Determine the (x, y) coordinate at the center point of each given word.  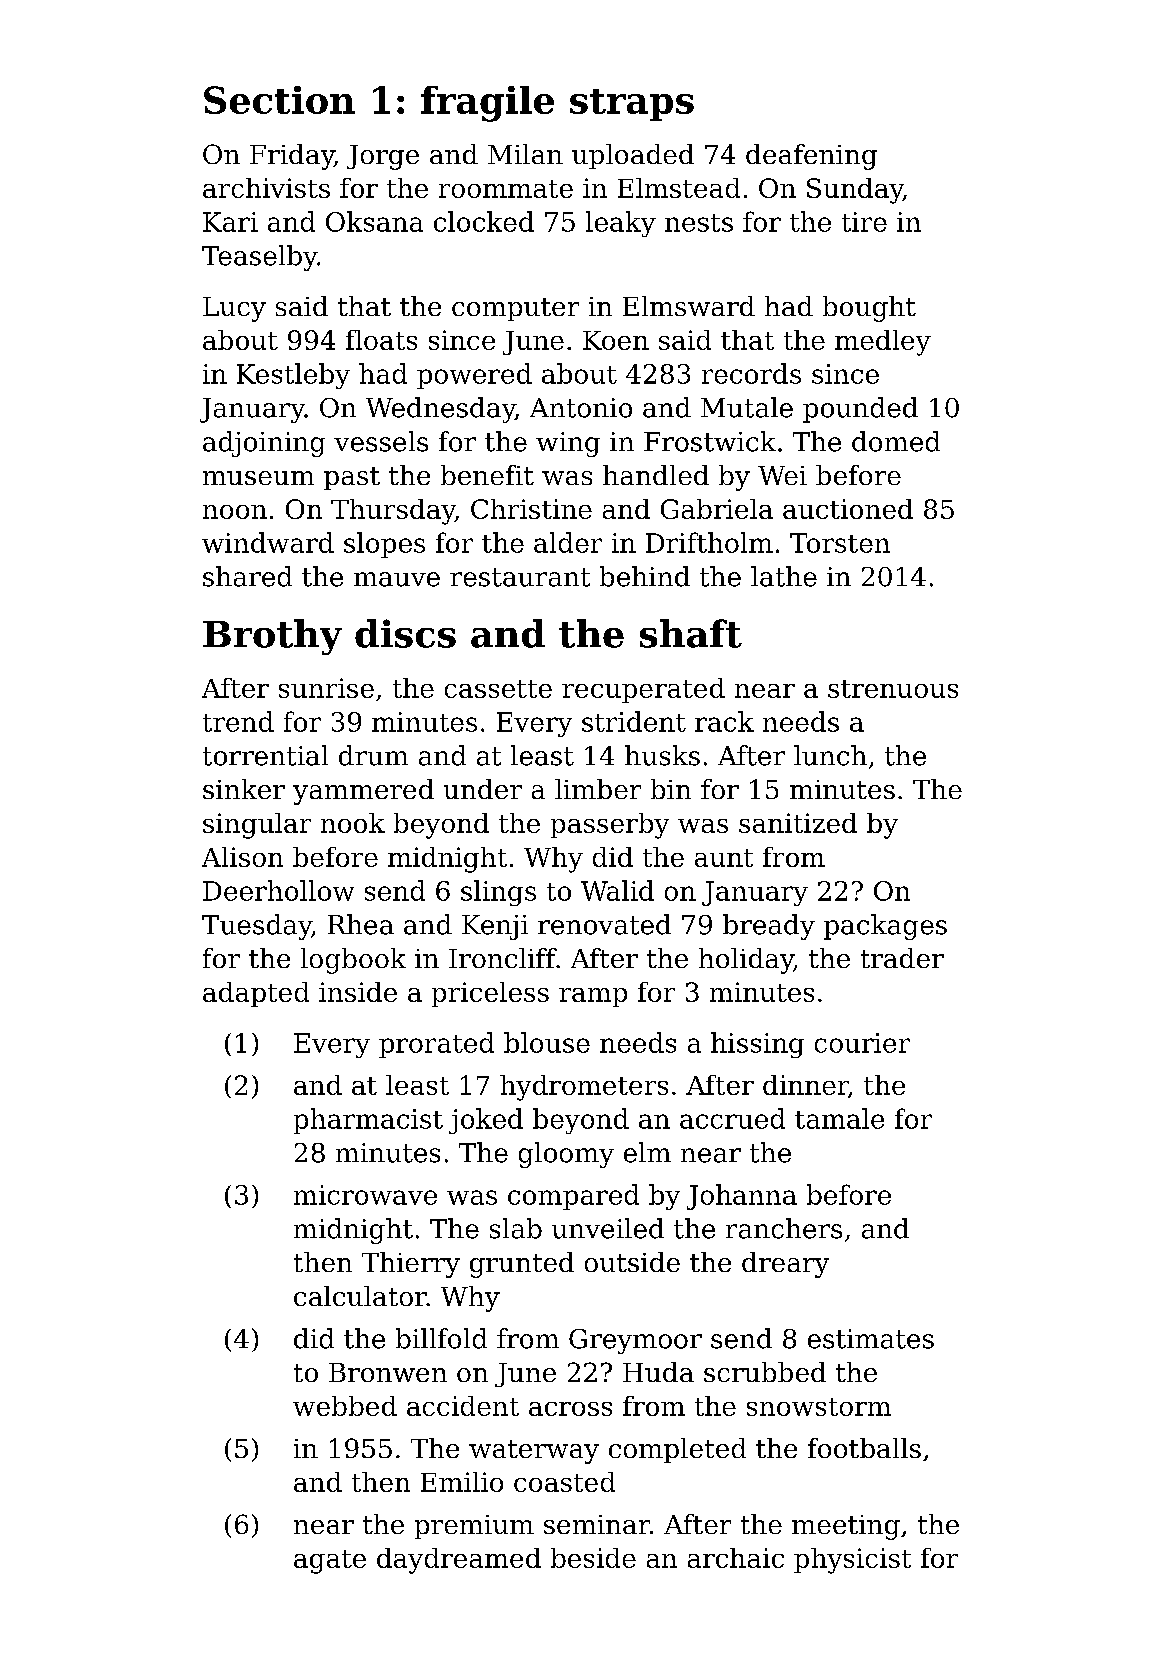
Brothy (272, 637)
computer (515, 309)
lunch (830, 755)
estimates (871, 1339)
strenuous (893, 689)
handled (656, 475)
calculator (360, 1296)
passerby (610, 826)
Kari (230, 222)
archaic (736, 1558)
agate (330, 1562)
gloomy (566, 1155)
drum (373, 755)
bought (869, 309)
